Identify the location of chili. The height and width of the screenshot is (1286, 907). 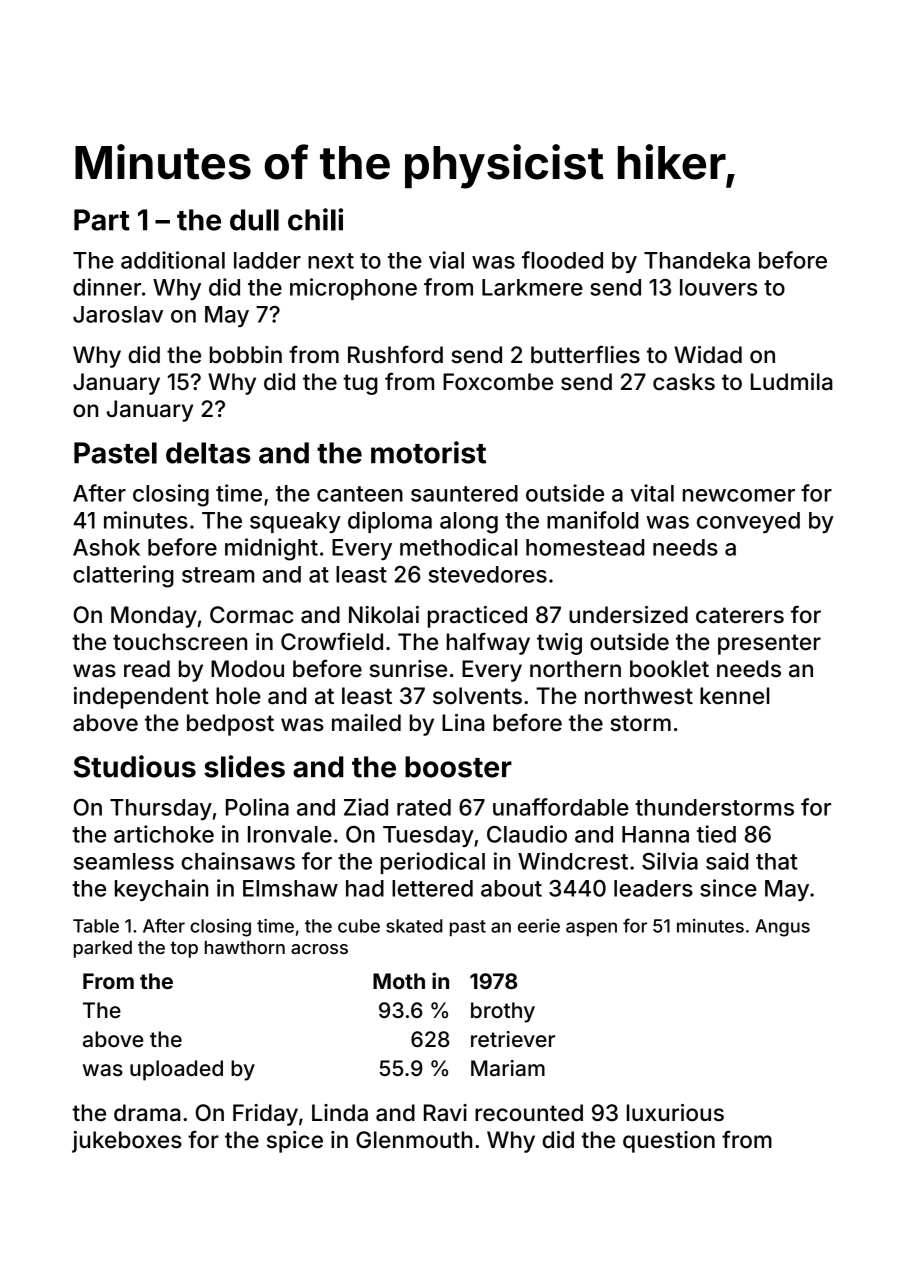
(315, 219).
